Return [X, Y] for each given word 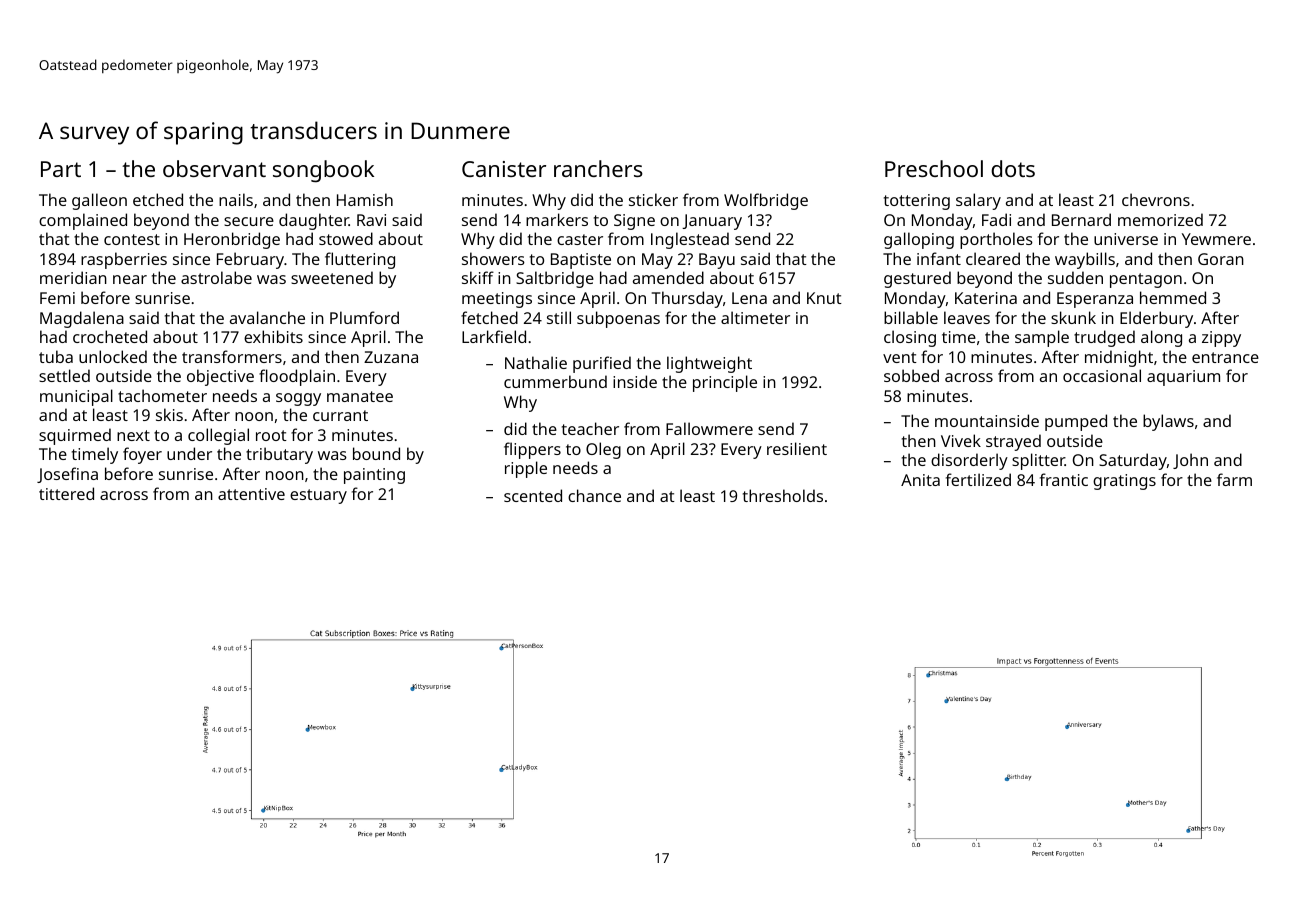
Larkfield [494, 336]
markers [557, 219]
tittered [66, 493]
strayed [1013, 442]
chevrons [1156, 199]
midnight [1119, 358]
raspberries [124, 260]
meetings [497, 300]
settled [64, 375]
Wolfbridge [766, 201]
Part [61, 169]
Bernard [1081, 219]
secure [249, 221]
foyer [142, 455]
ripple [526, 469]
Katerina [986, 298]
